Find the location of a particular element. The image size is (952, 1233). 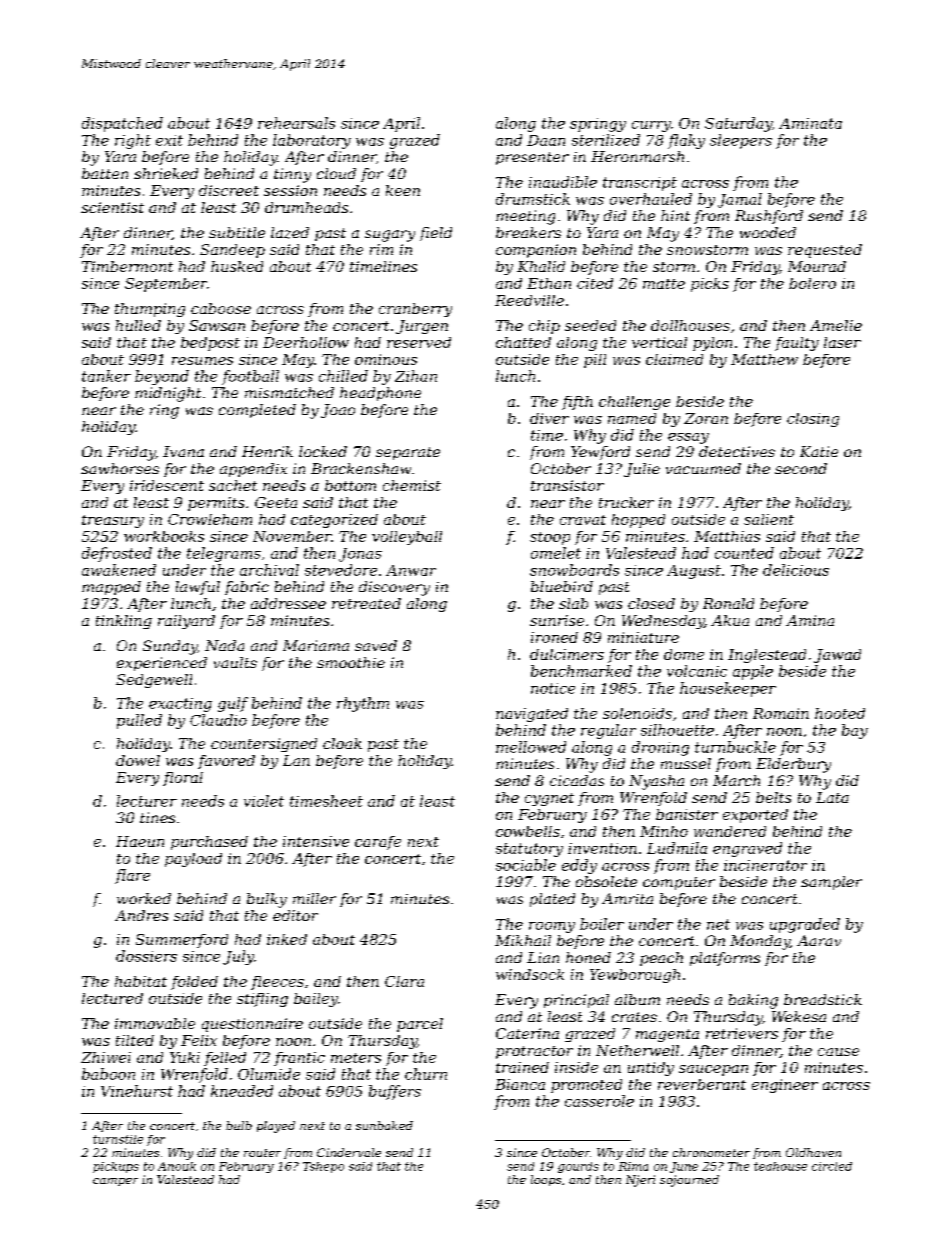

matte is located at coordinates (664, 284).
